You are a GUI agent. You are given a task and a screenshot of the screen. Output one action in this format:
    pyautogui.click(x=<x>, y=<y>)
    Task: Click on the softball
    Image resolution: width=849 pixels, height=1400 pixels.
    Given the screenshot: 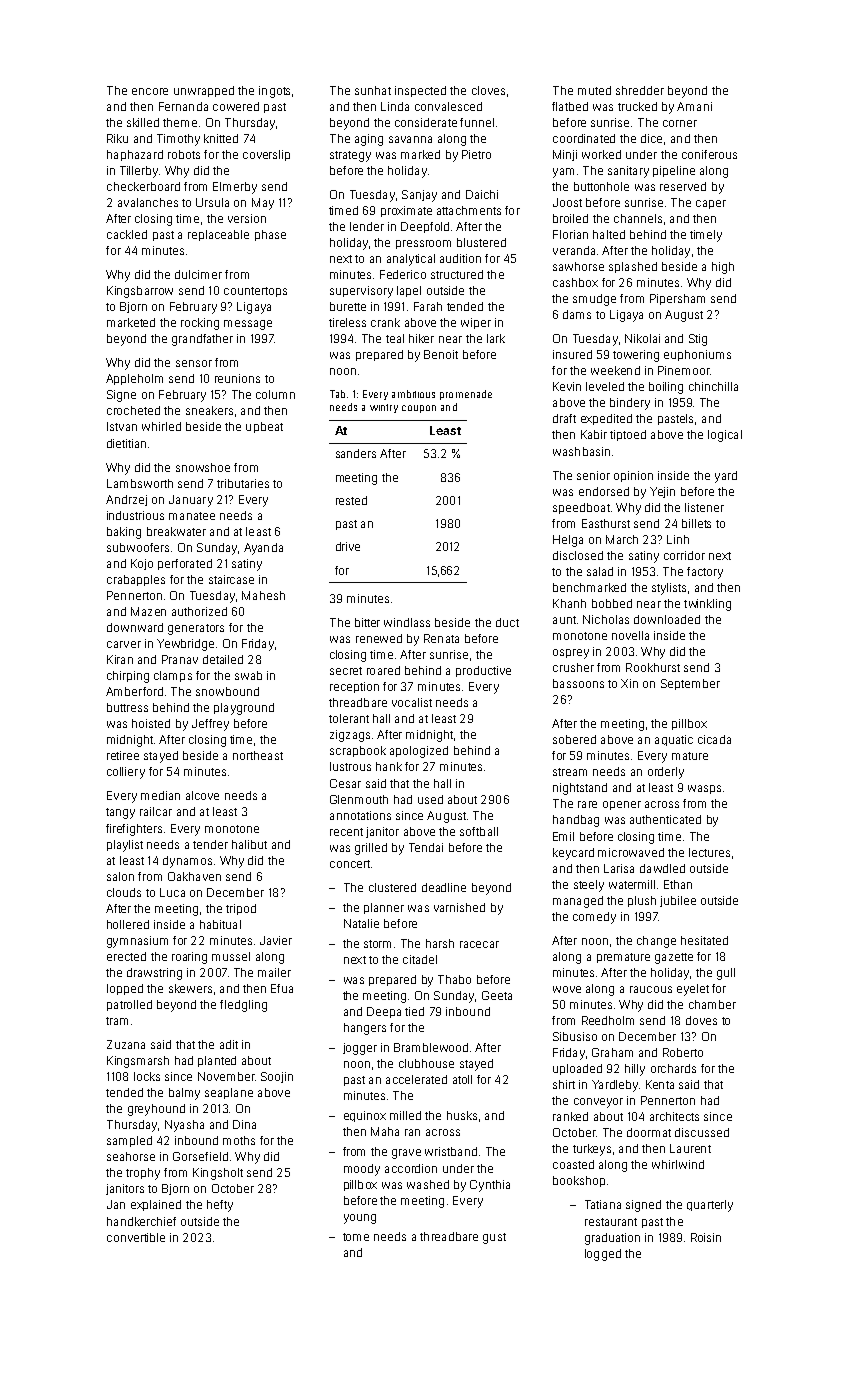 What is the action you would take?
    pyautogui.click(x=479, y=831)
